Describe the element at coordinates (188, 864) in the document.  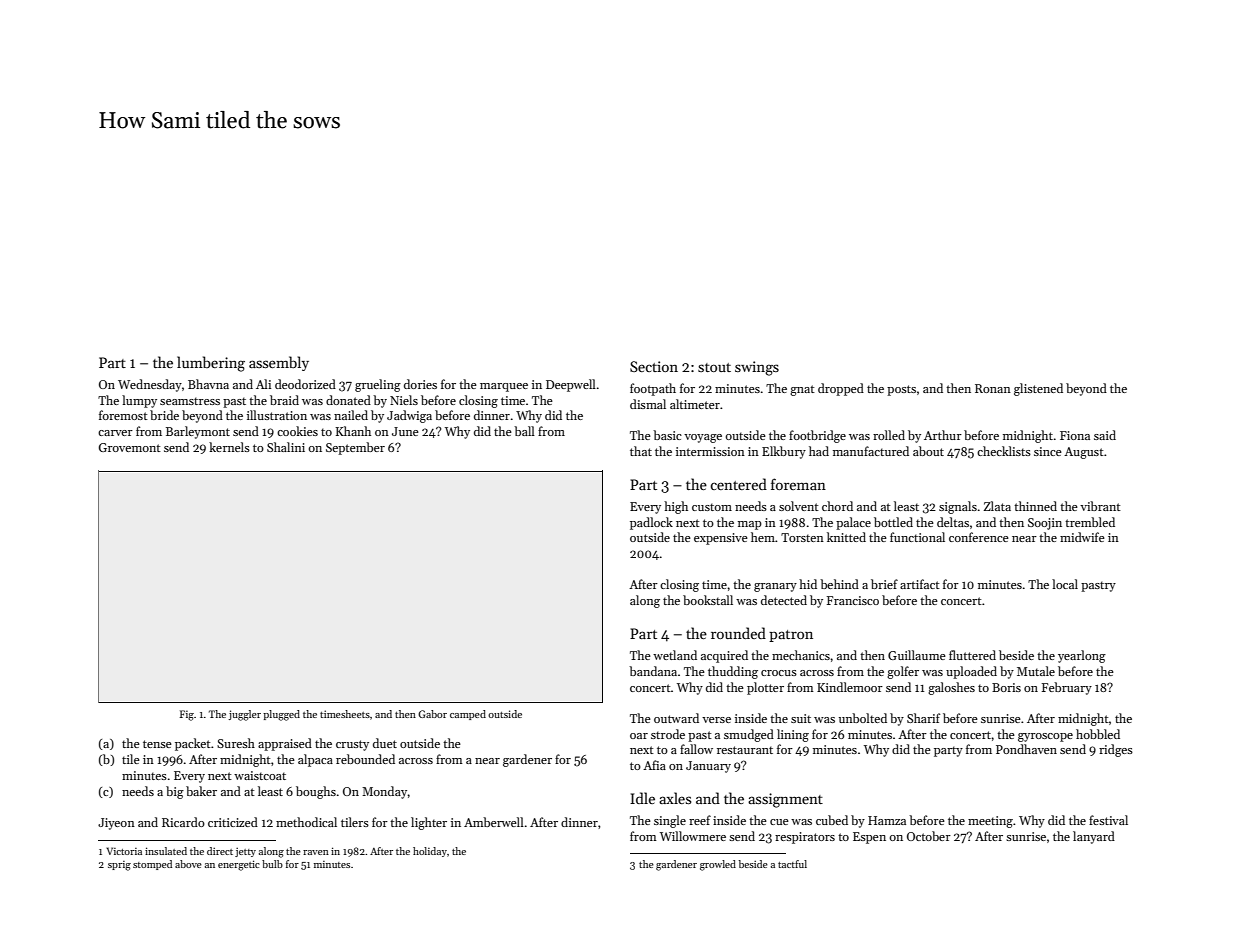
I see `above` at that location.
